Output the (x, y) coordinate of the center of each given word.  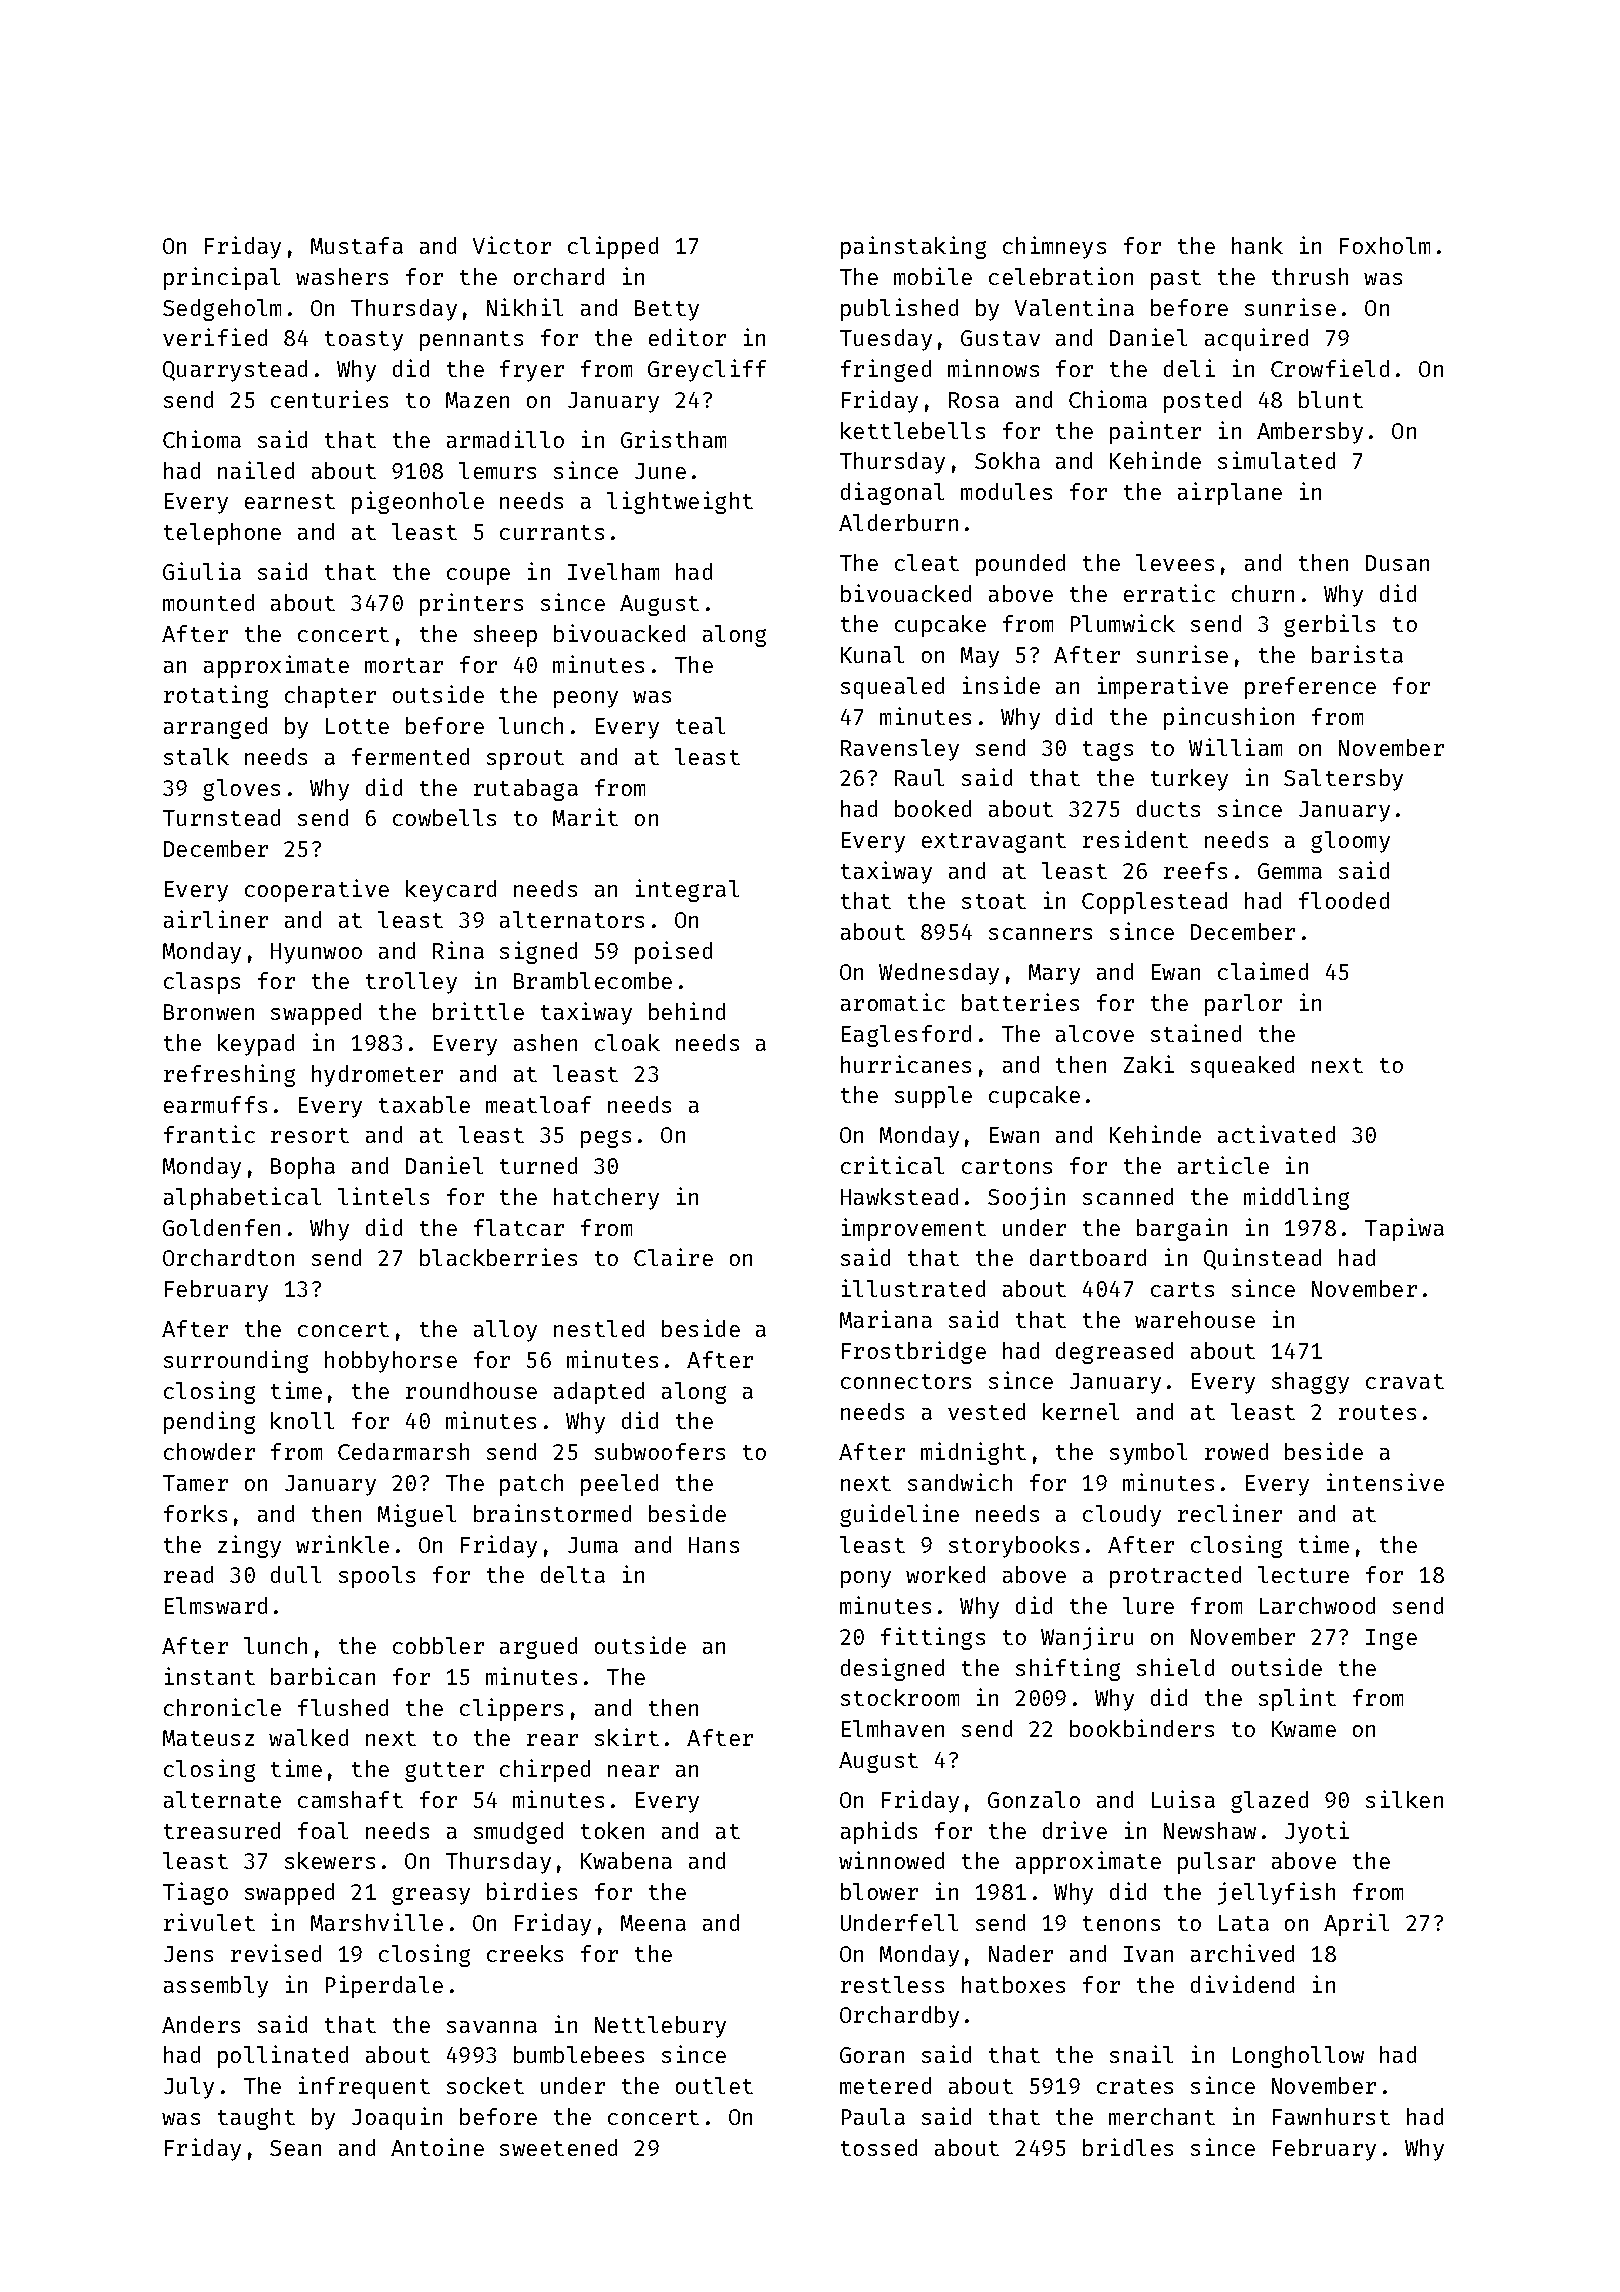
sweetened (558, 2147)
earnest (290, 501)
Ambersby (1310, 433)
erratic (1169, 593)
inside (1001, 685)
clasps (202, 983)
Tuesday (886, 340)
